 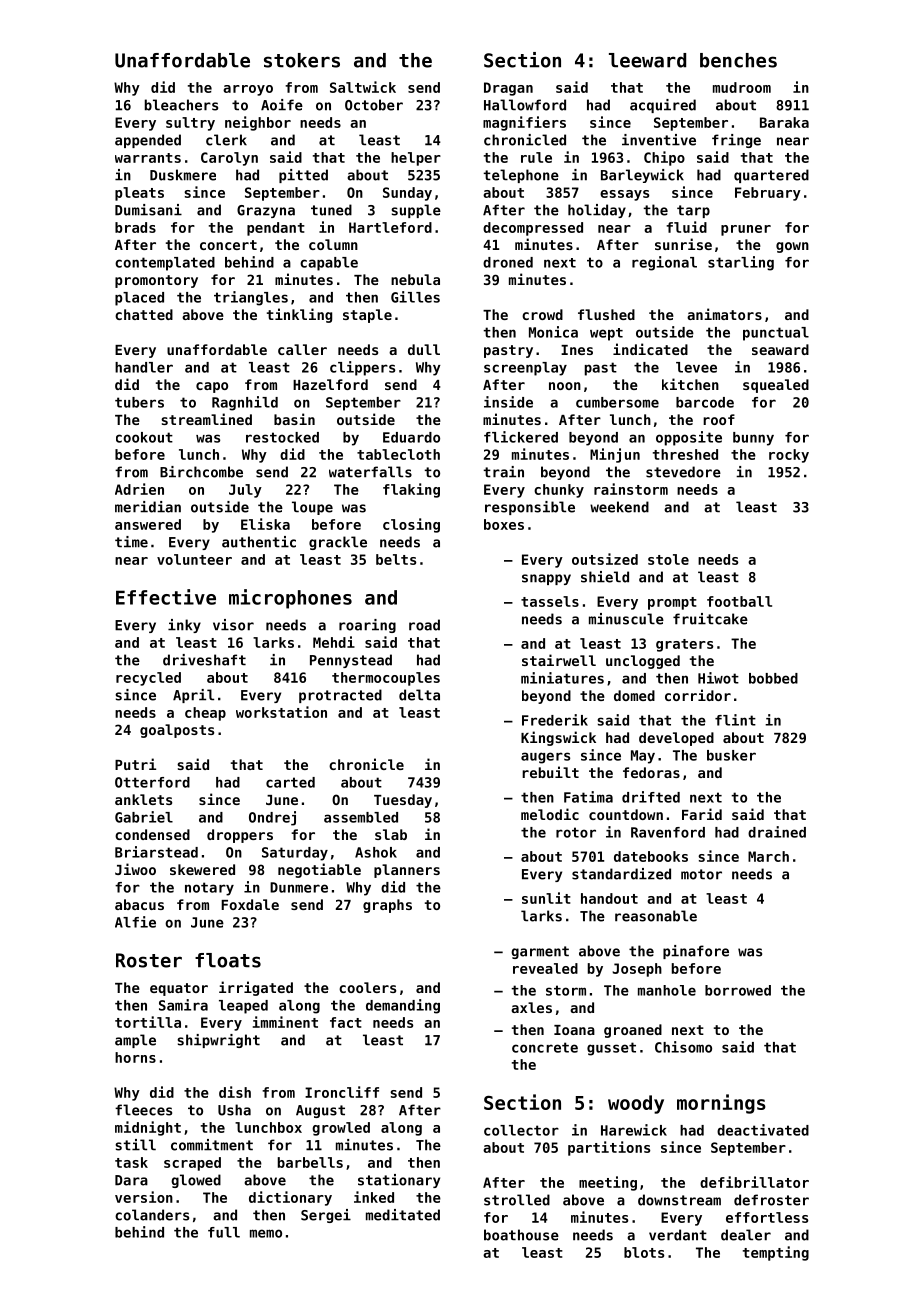 I want to click on tassels, so click(x=550, y=601).
